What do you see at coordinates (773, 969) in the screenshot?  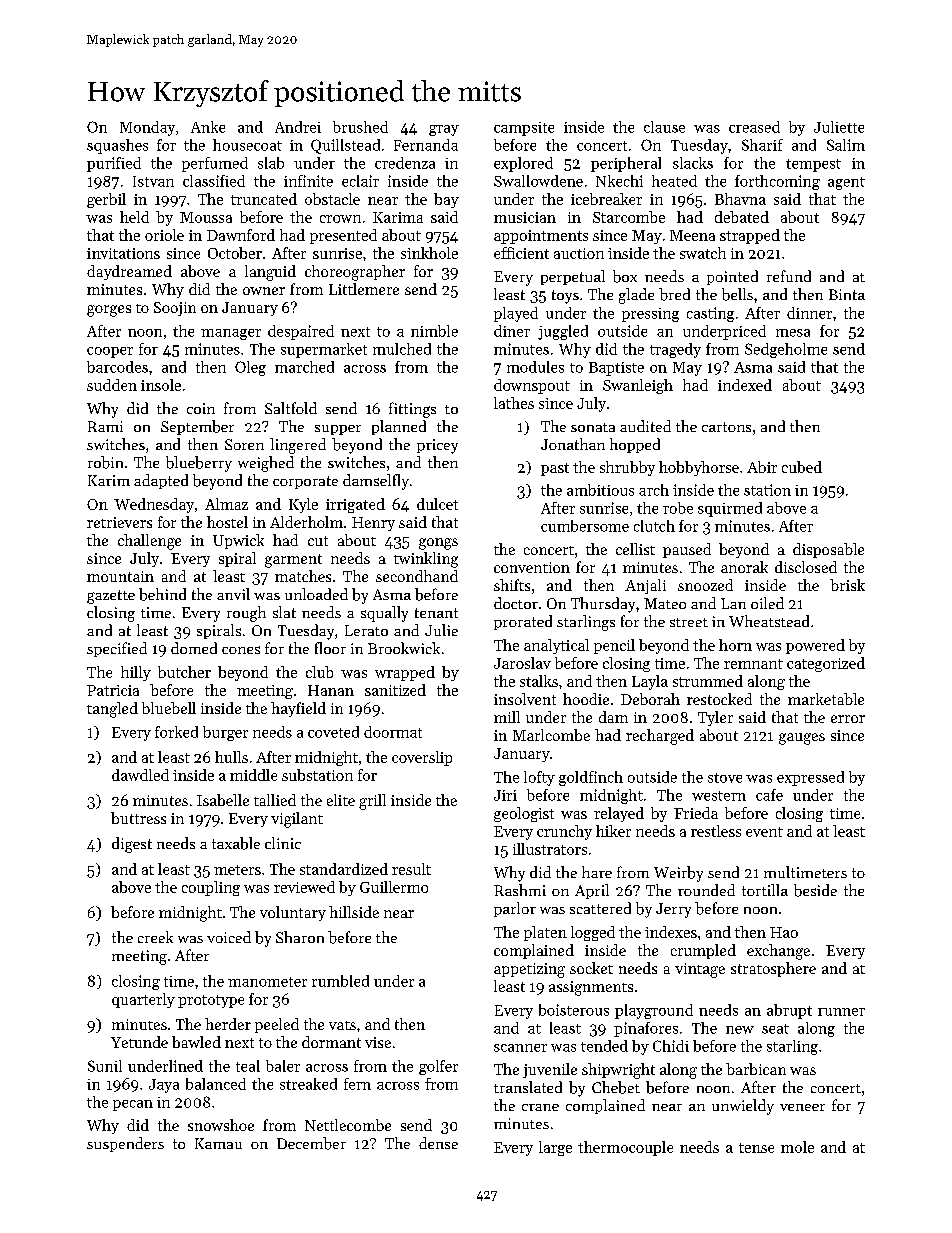 I see `stratosphere` at bounding box center [773, 969].
